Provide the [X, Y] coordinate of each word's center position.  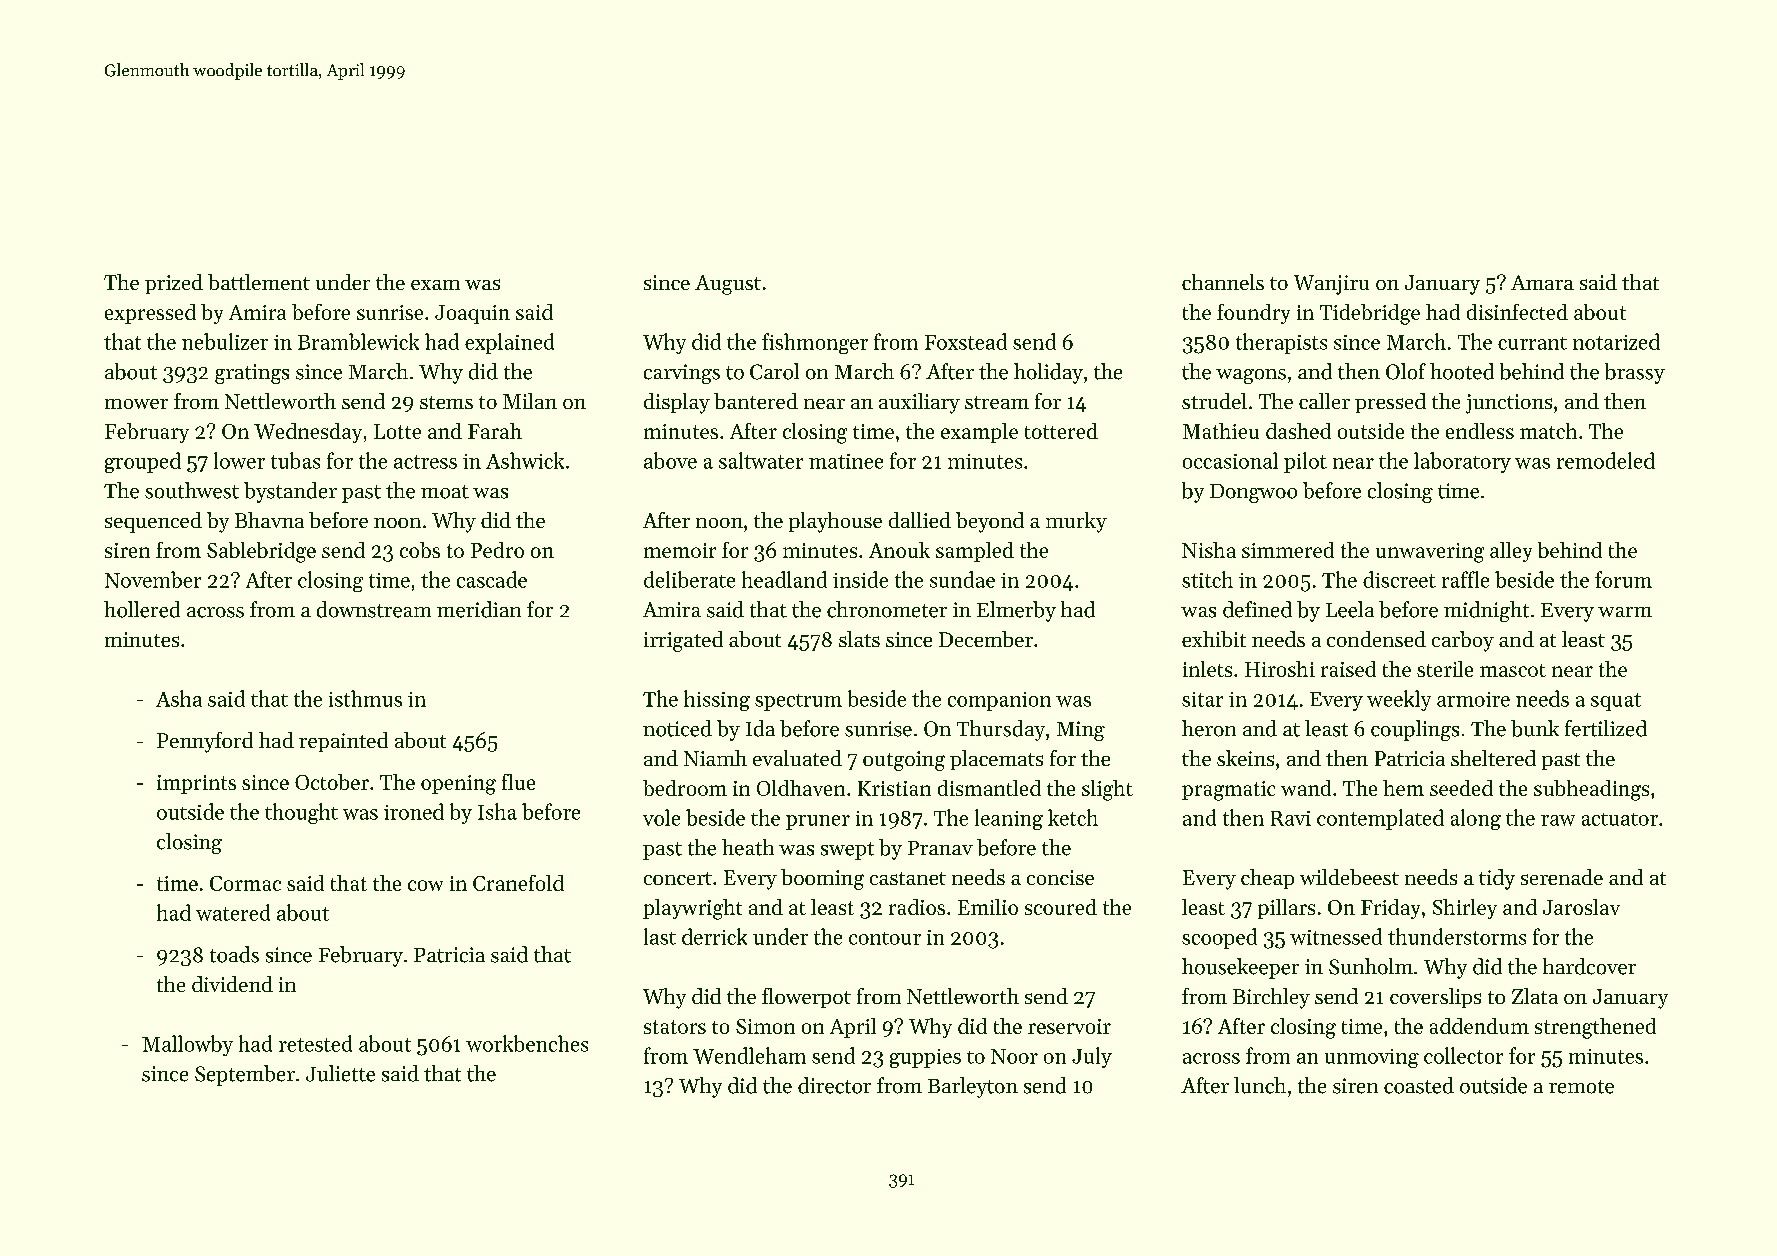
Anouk [899, 550]
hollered [142, 609]
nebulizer [225, 341]
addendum [1479, 1026]
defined [1257, 609]
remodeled [1606, 460]
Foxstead [966, 341]
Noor [1014, 1056]
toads [234, 954]
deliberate [689, 579]
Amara [1542, 282]
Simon [765, 1026]
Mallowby [187, 1045]
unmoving [1372, 1058]
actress [425, 462]
